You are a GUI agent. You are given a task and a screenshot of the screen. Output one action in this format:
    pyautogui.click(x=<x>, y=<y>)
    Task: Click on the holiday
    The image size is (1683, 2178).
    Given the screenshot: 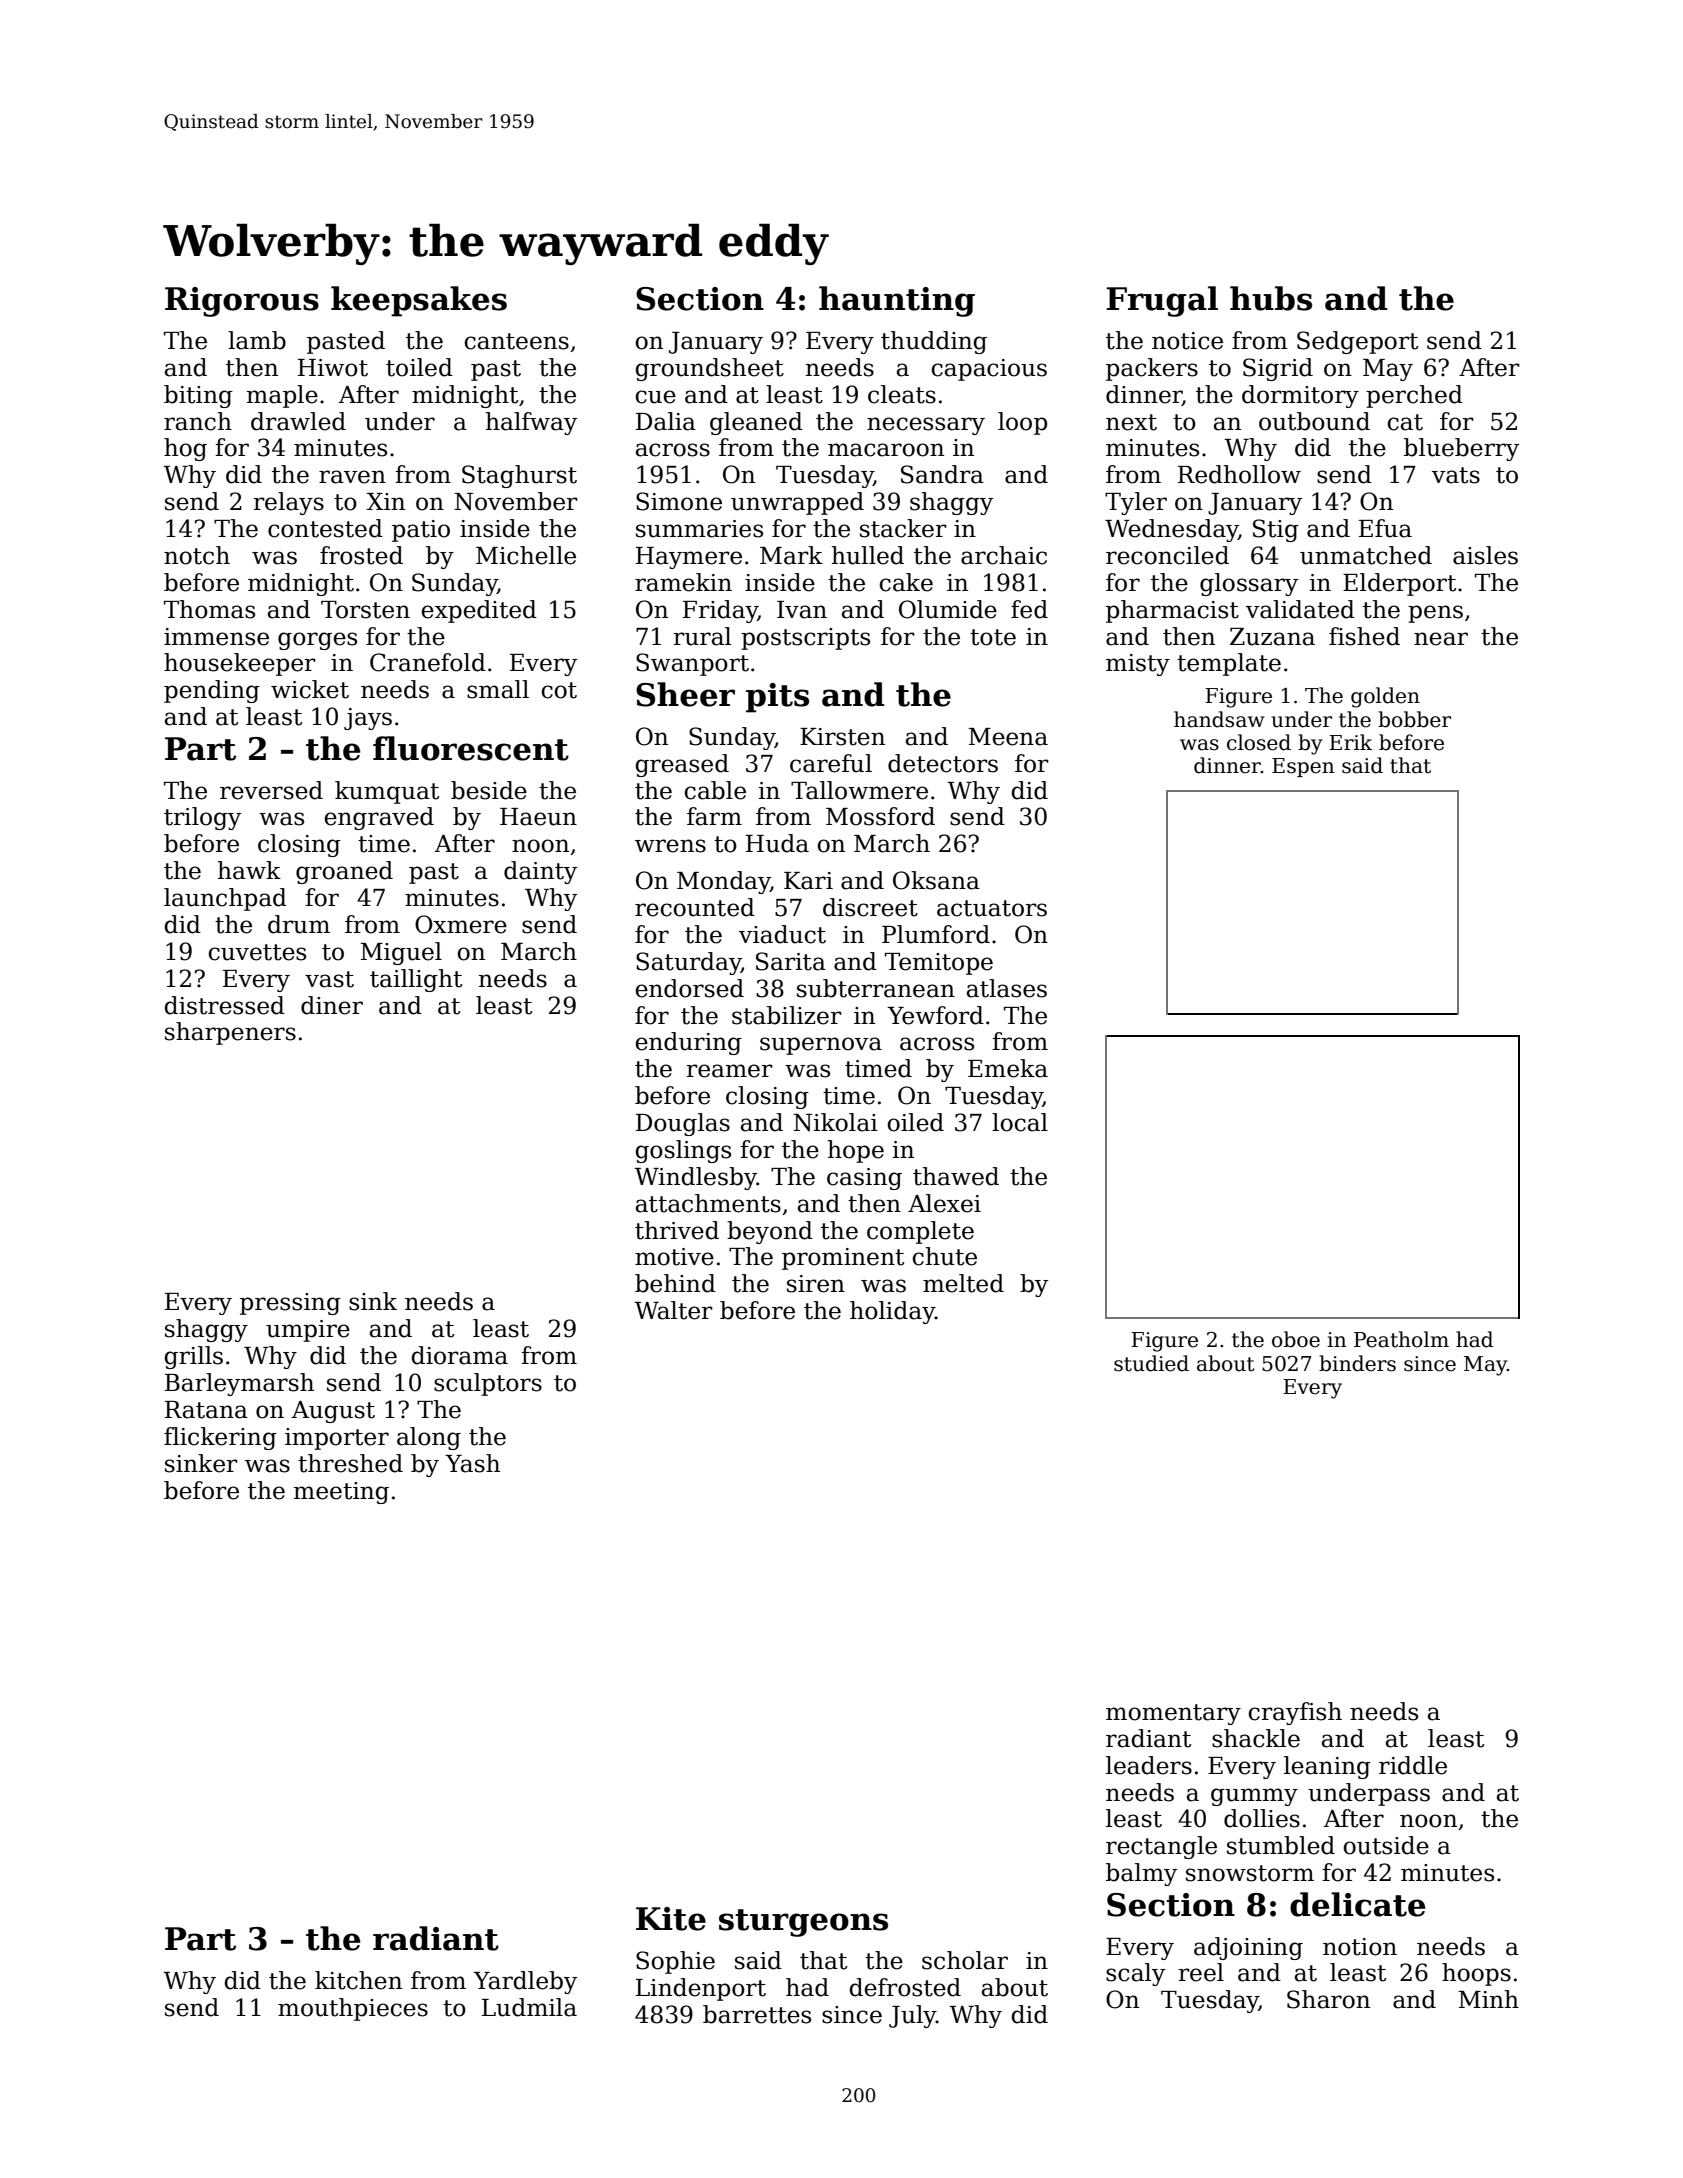 What is the action you would take?
    pyautogui.click(x=892, y=1312)
